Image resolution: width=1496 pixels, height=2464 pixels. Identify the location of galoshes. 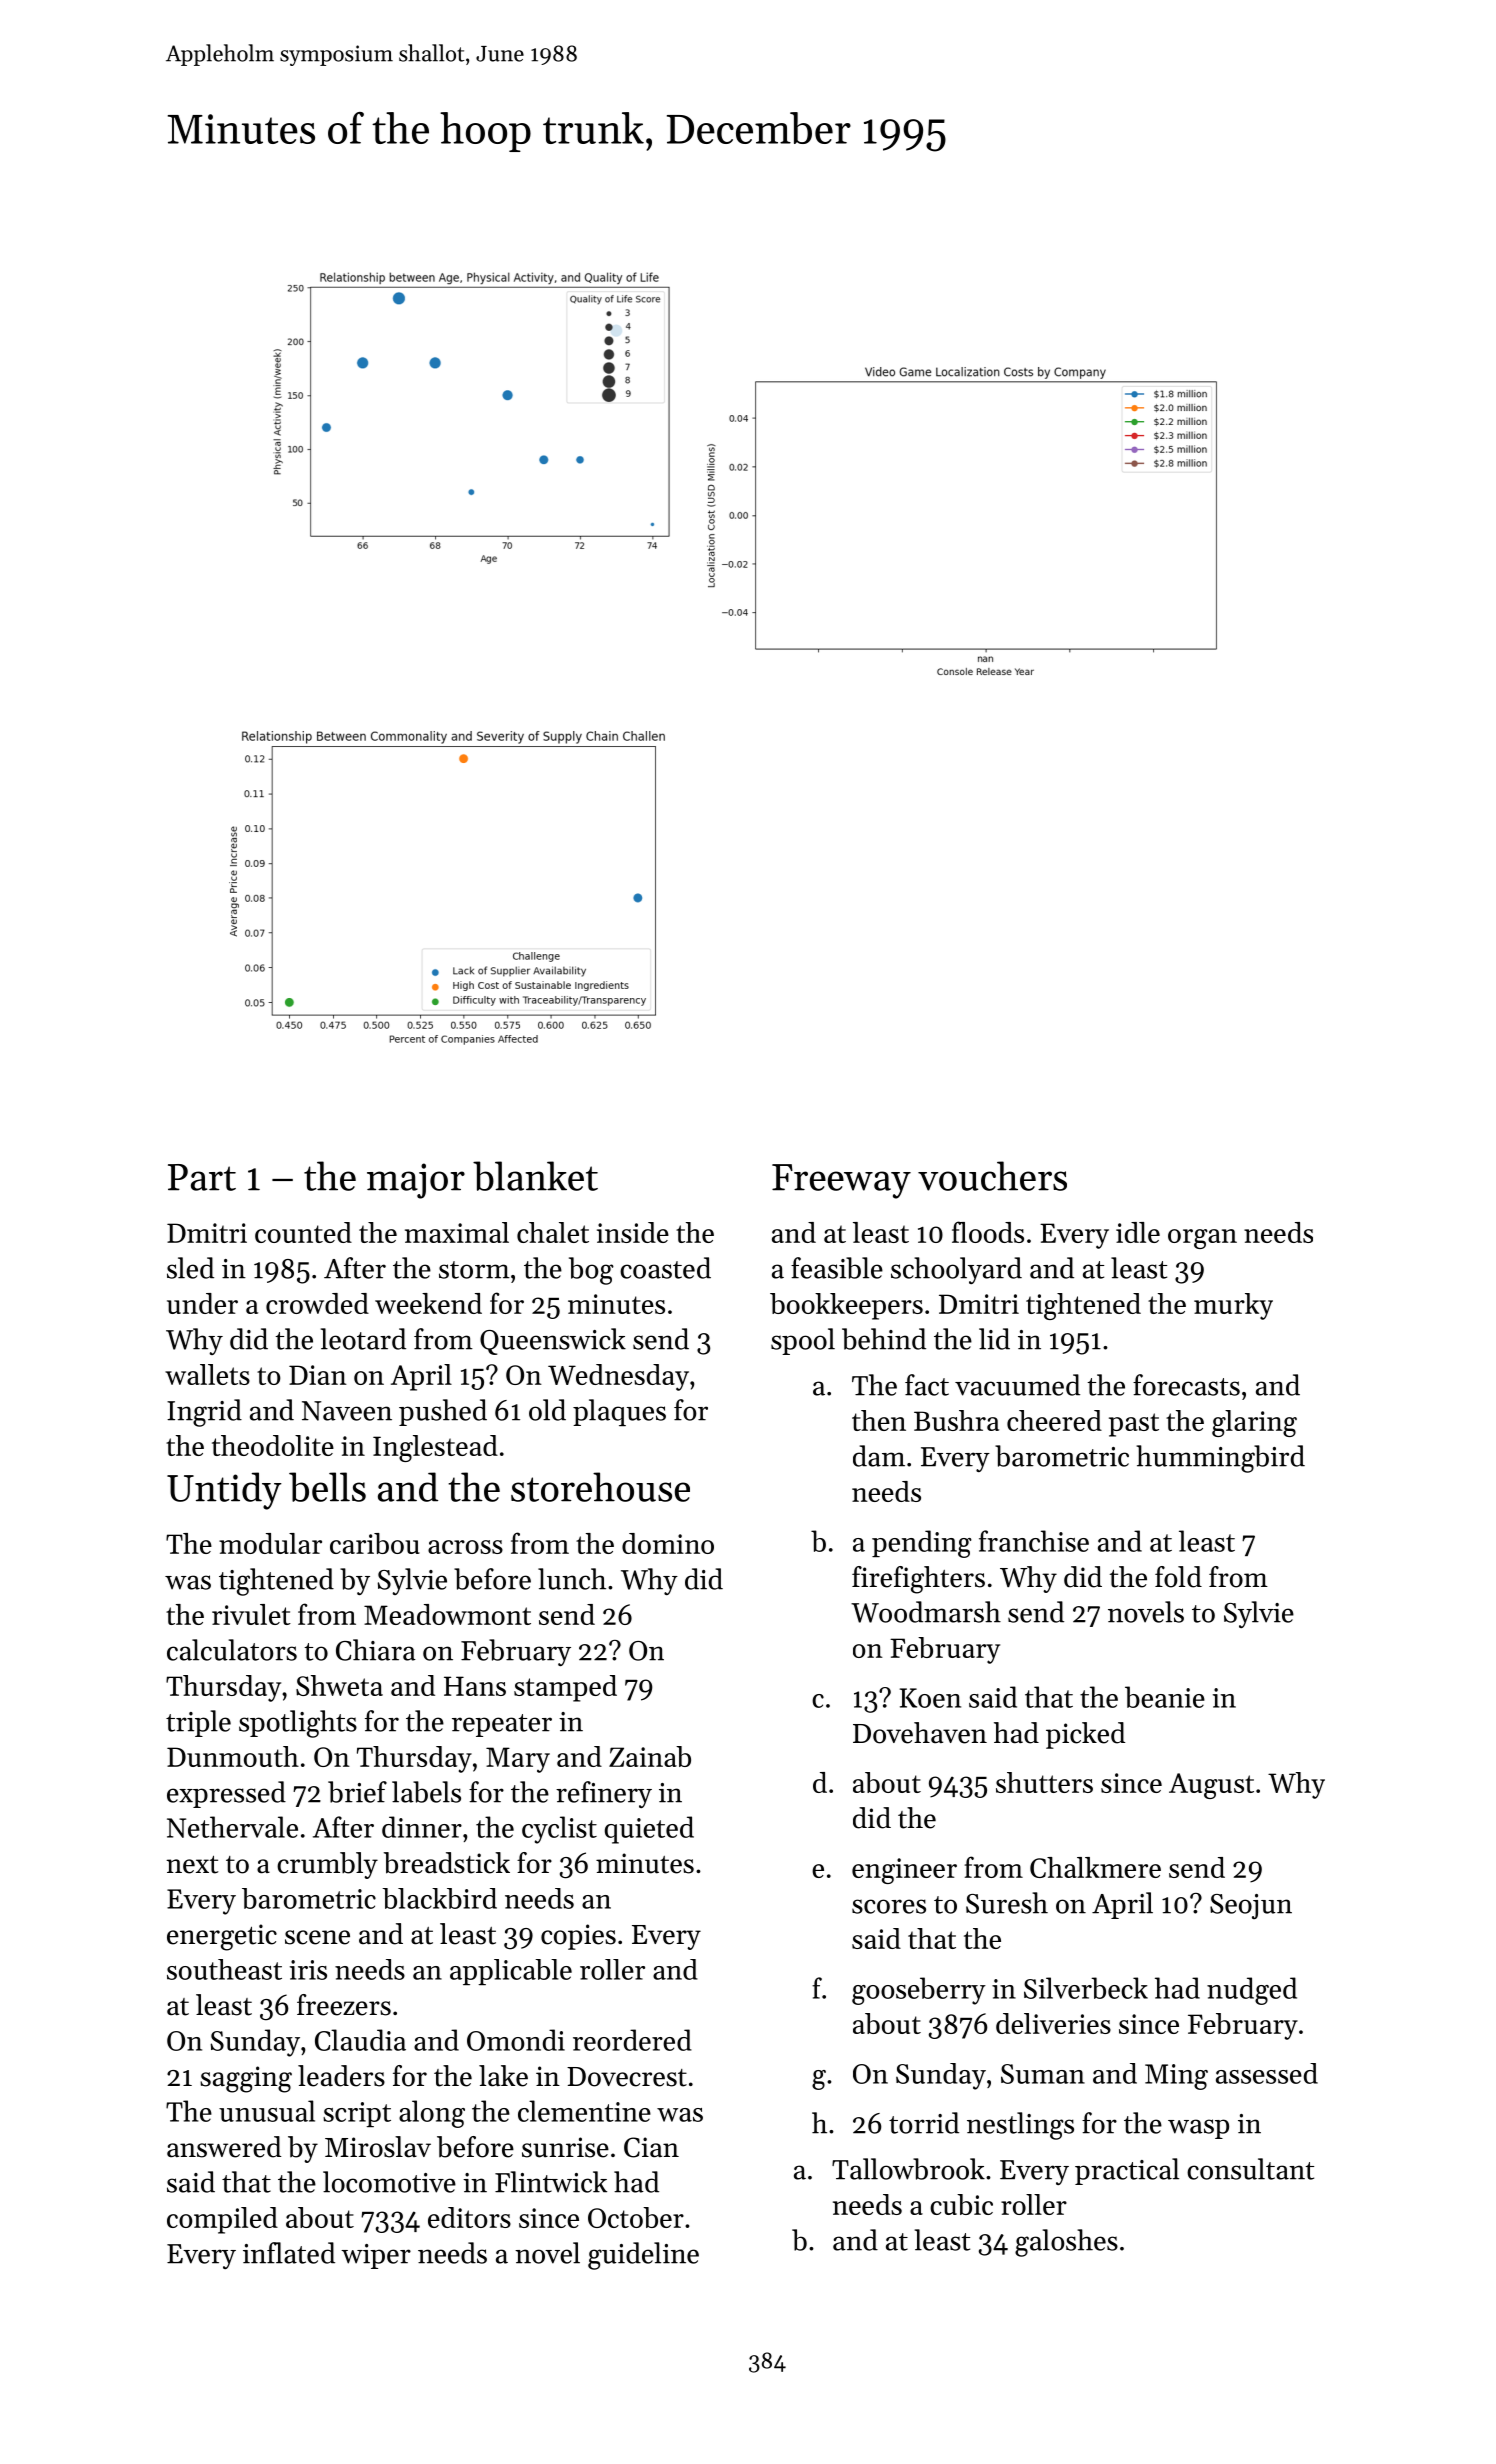
(1066, 2243).
